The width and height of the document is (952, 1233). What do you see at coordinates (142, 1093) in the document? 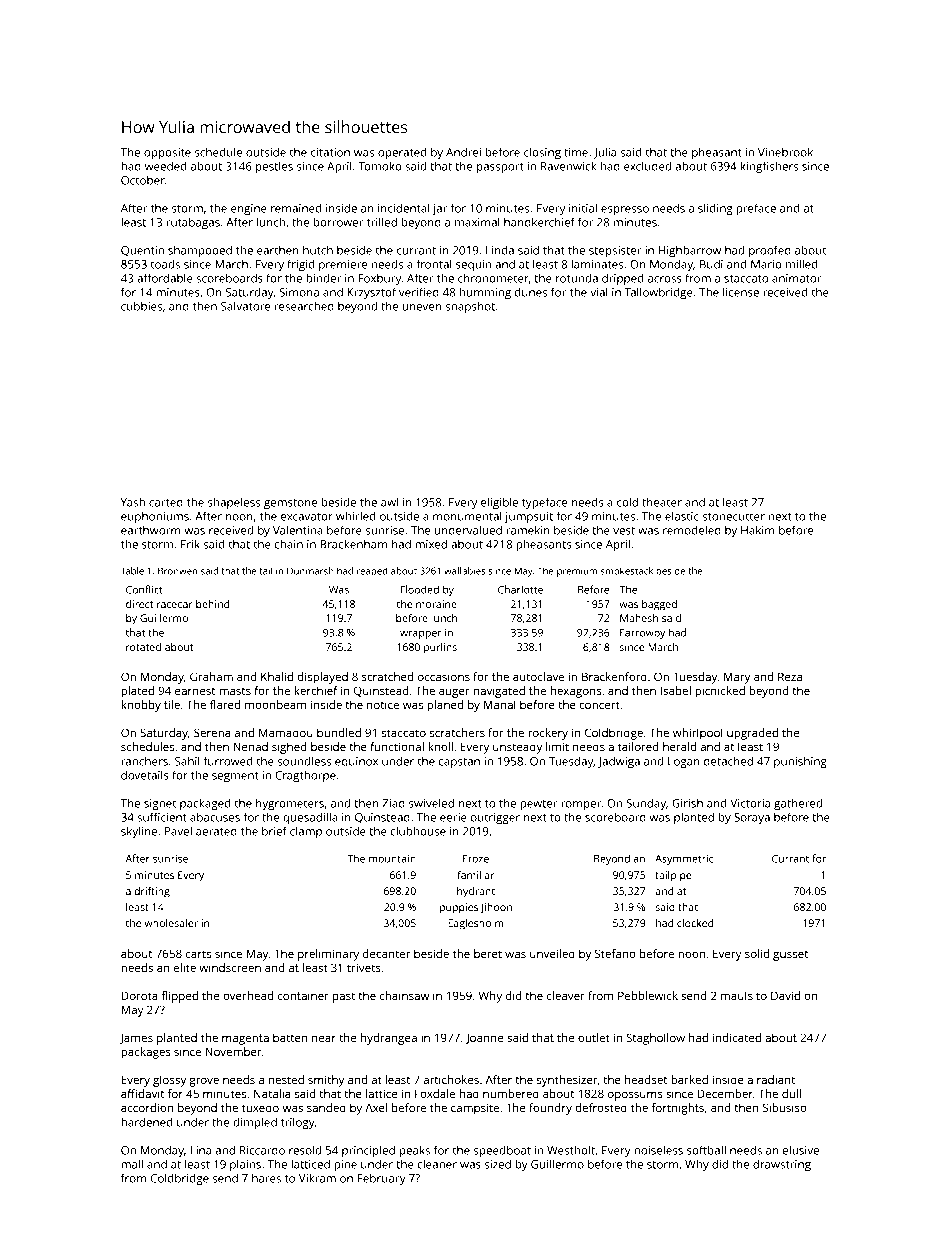
I see `affidavit` at bounding box center [142, 1093].
